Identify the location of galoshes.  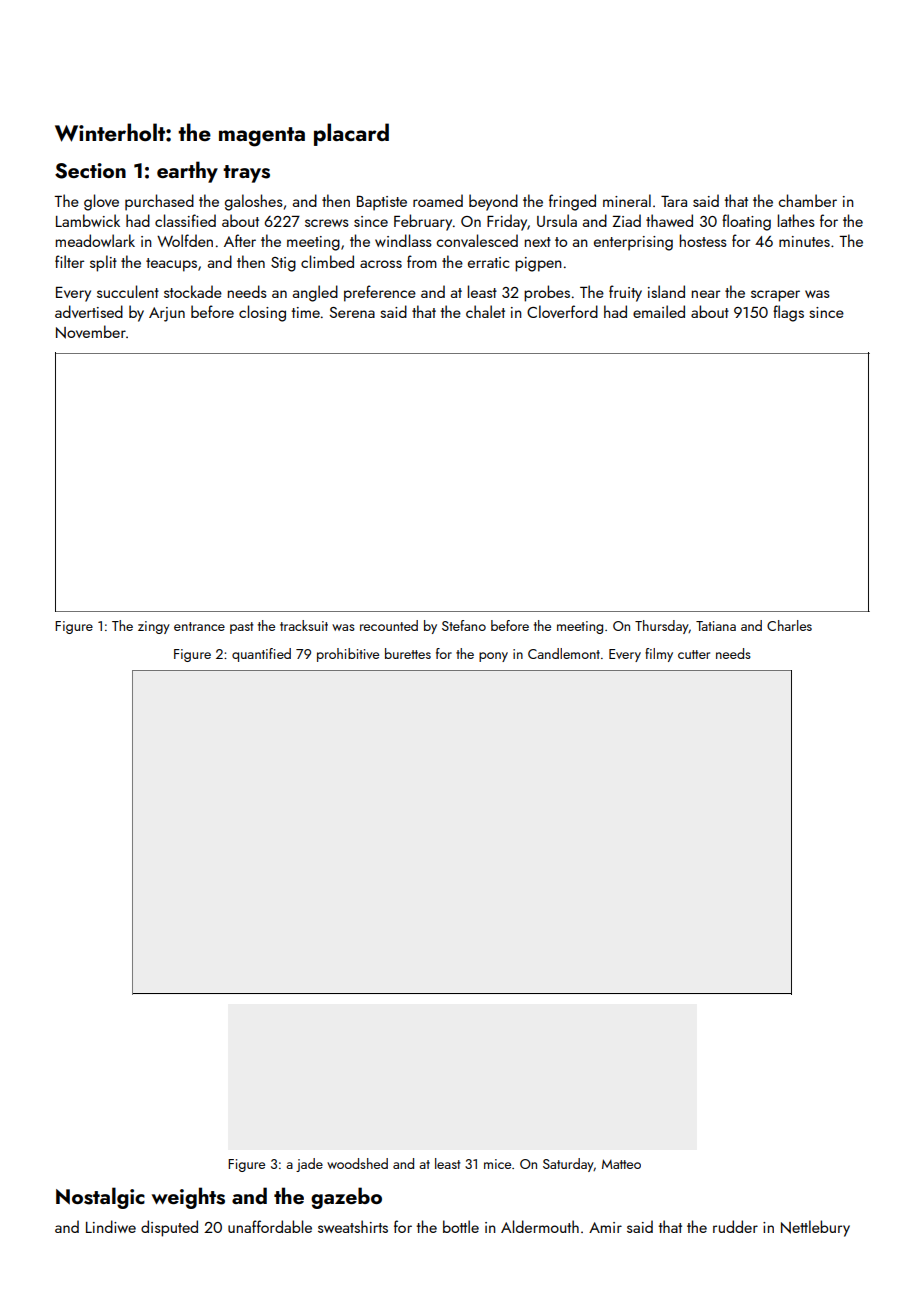
(254, 202).
